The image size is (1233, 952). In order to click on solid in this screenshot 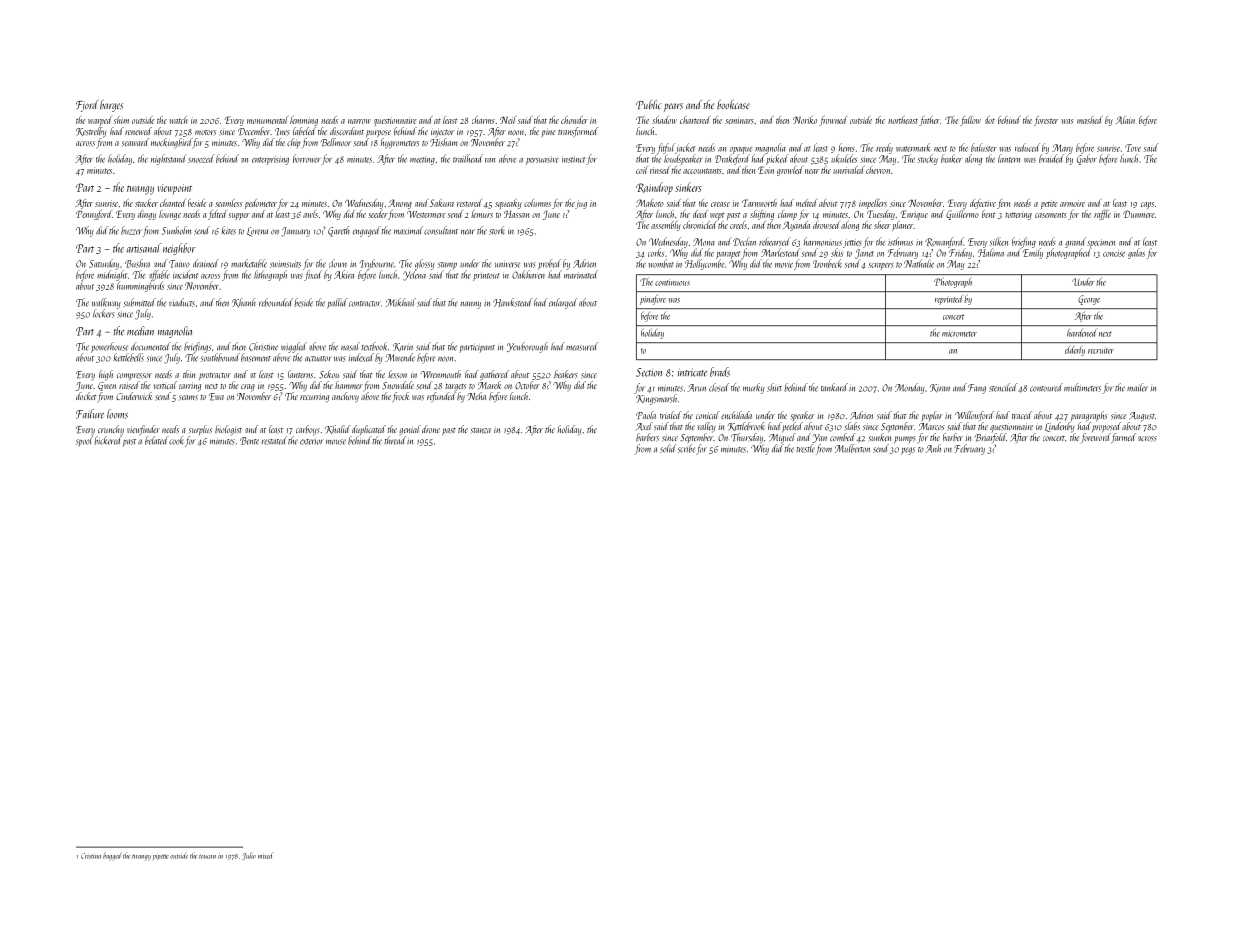, I will do `click(668, 448)`.
